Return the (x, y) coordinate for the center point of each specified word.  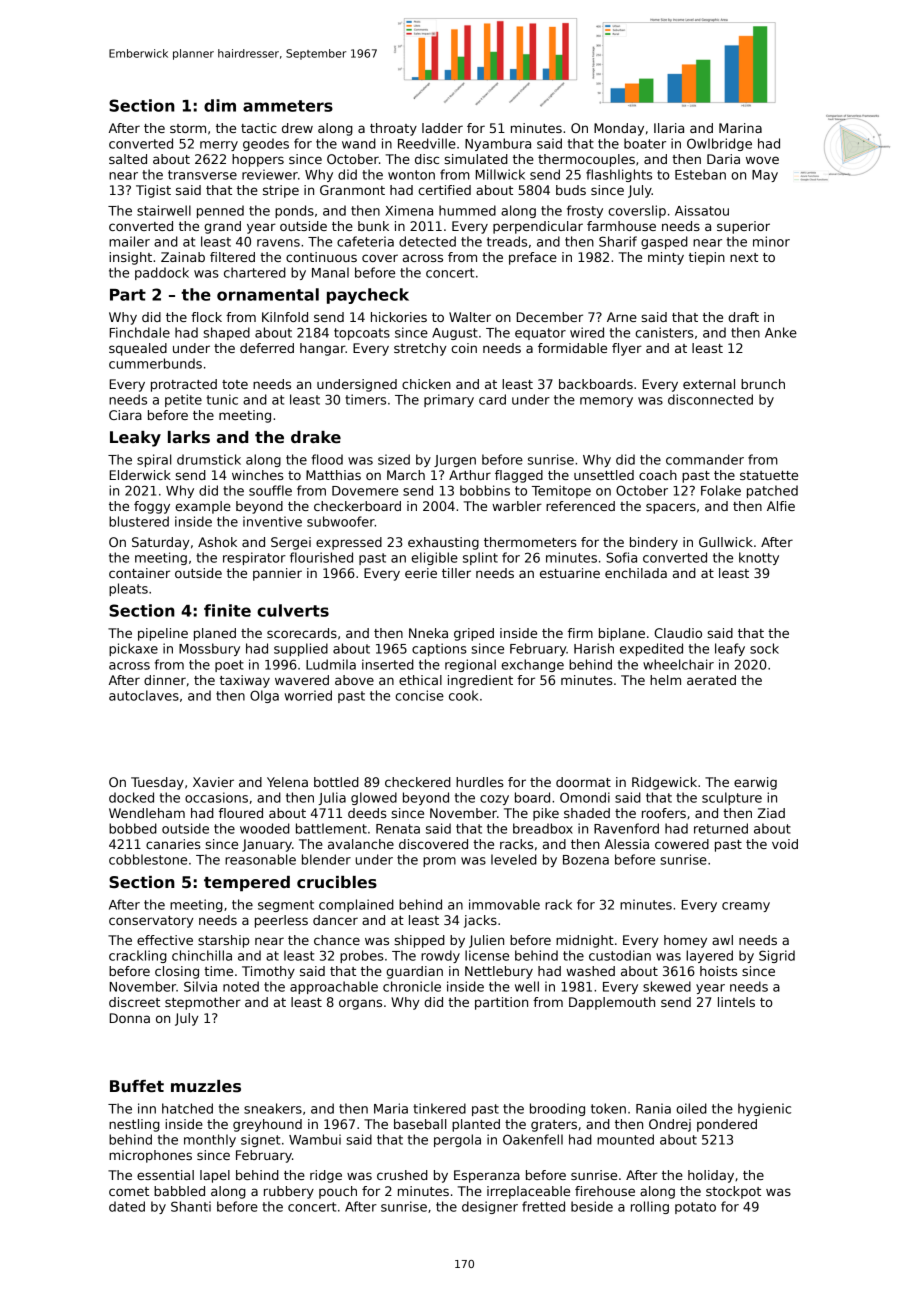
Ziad (771, 813)
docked (131, 797)
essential (165, 1175)
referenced (580, 506)
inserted (388, 664)
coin (464, 348)
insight (130, 258)
